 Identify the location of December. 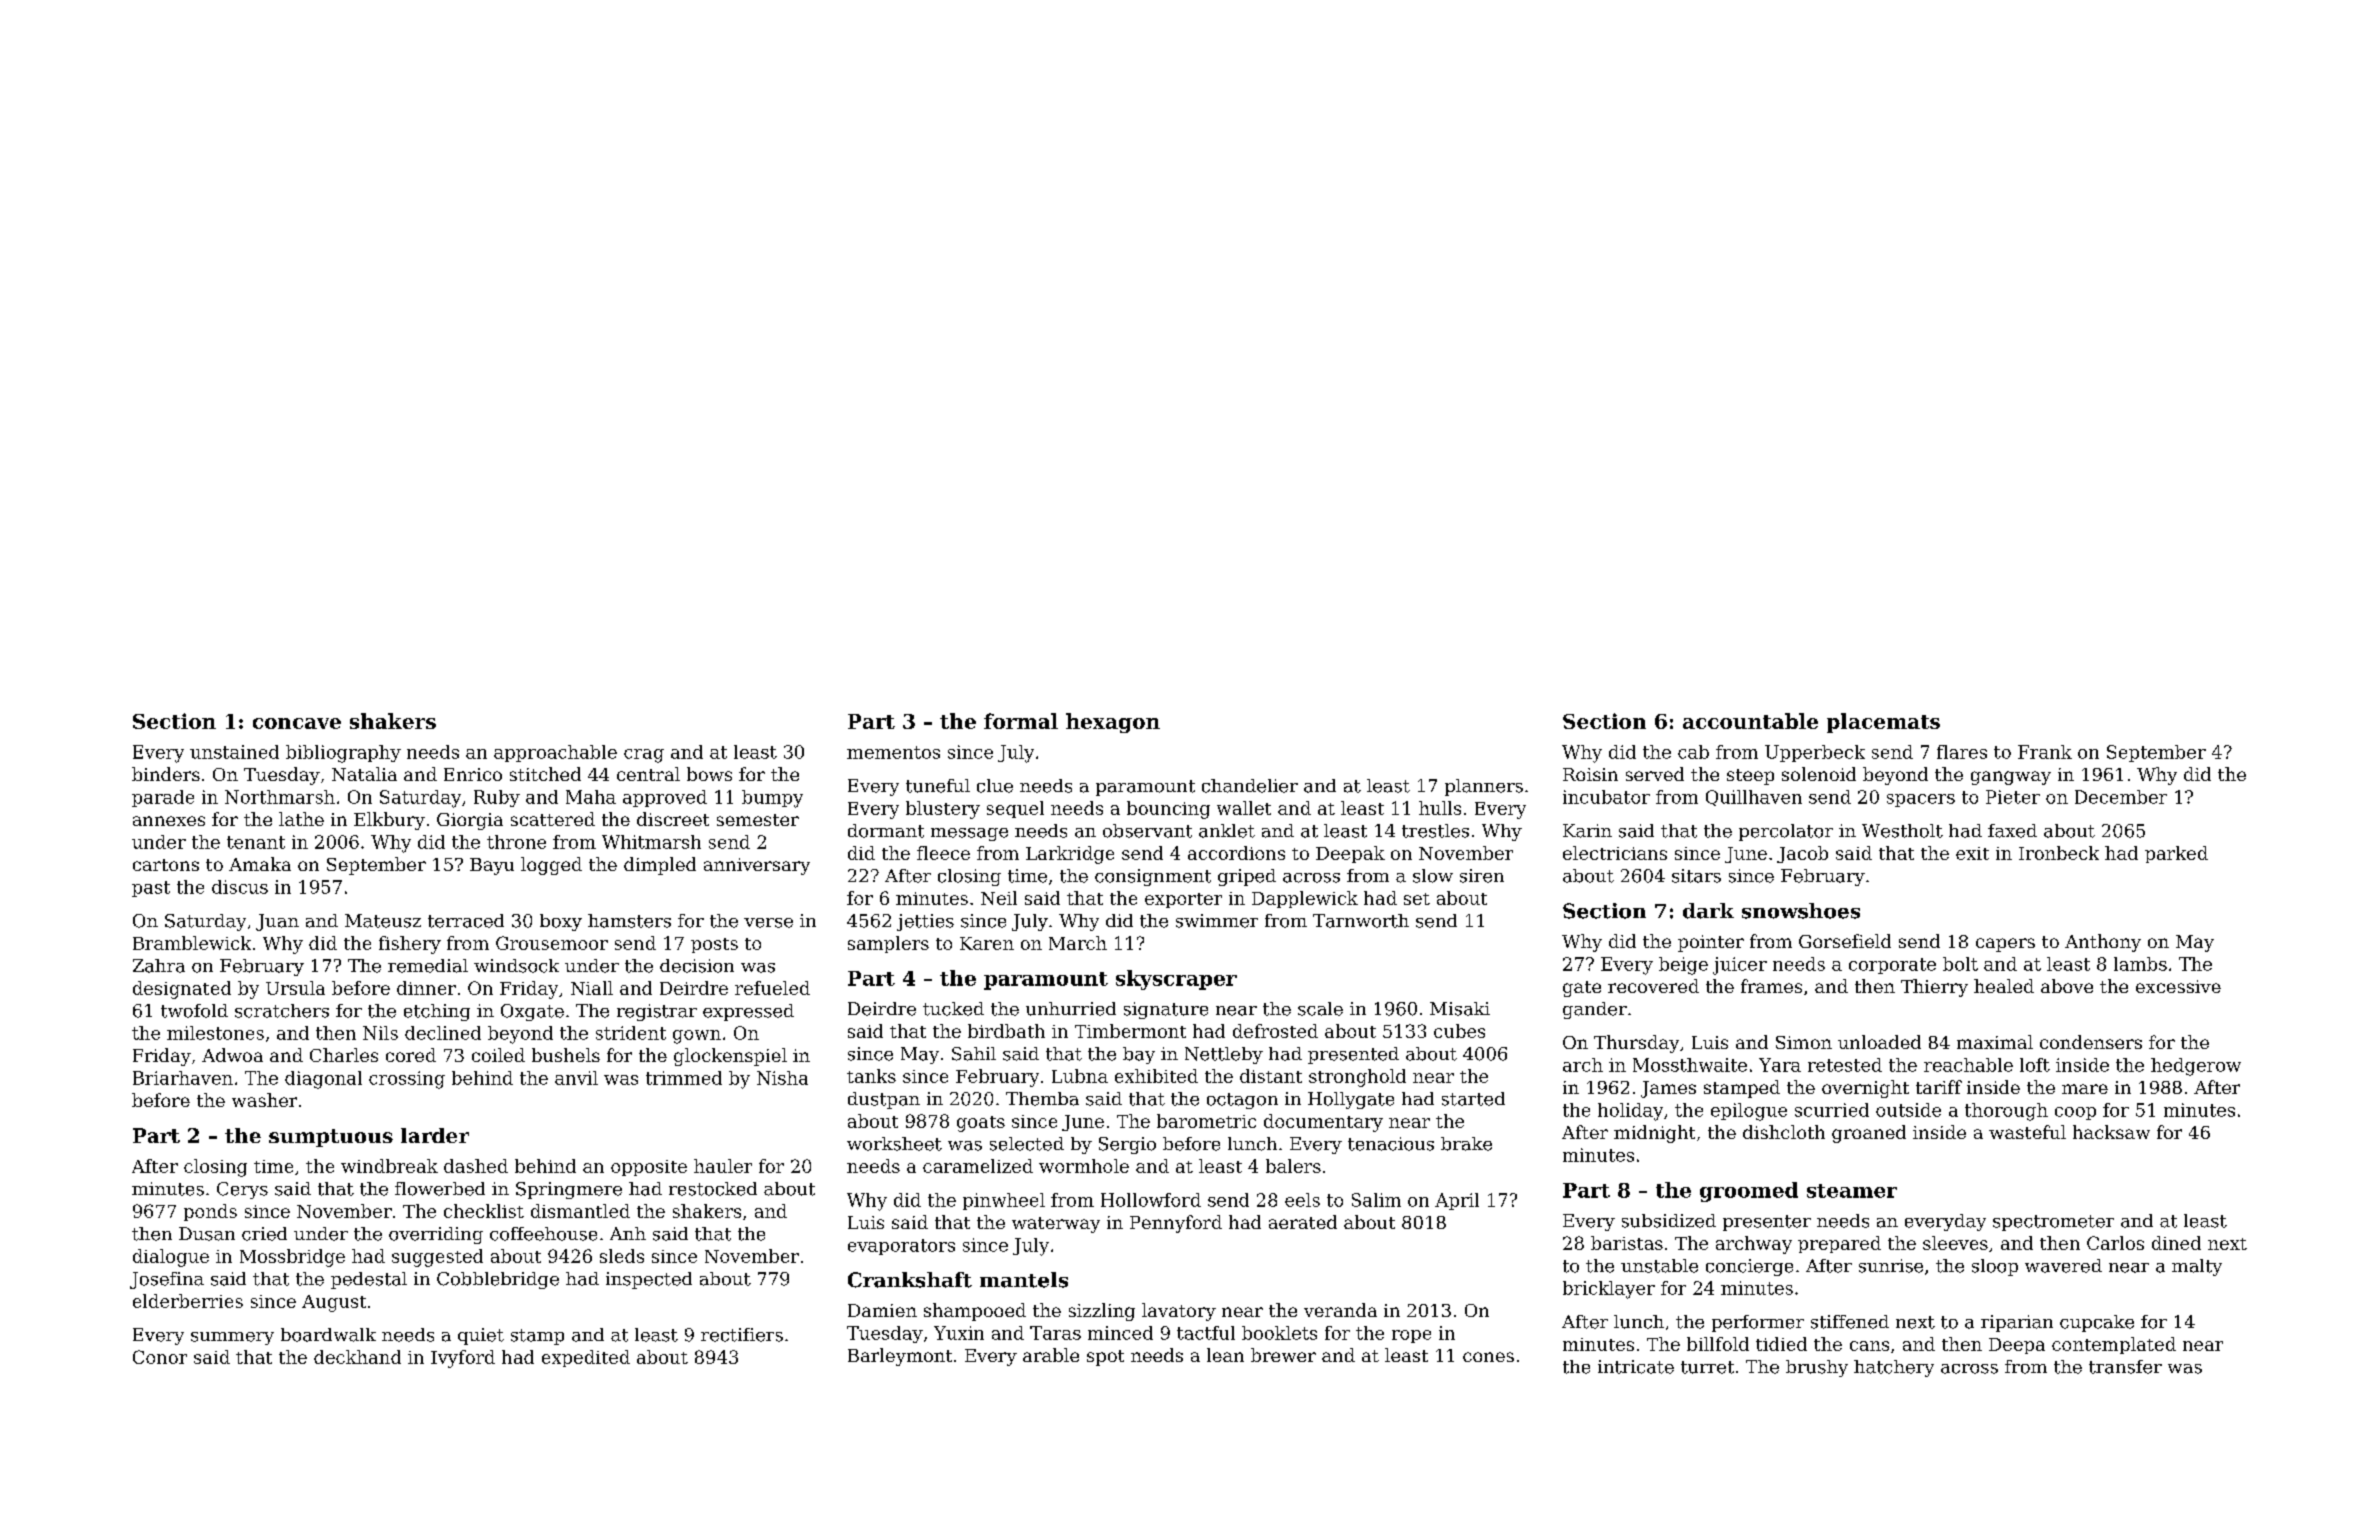
(2121, 797).
